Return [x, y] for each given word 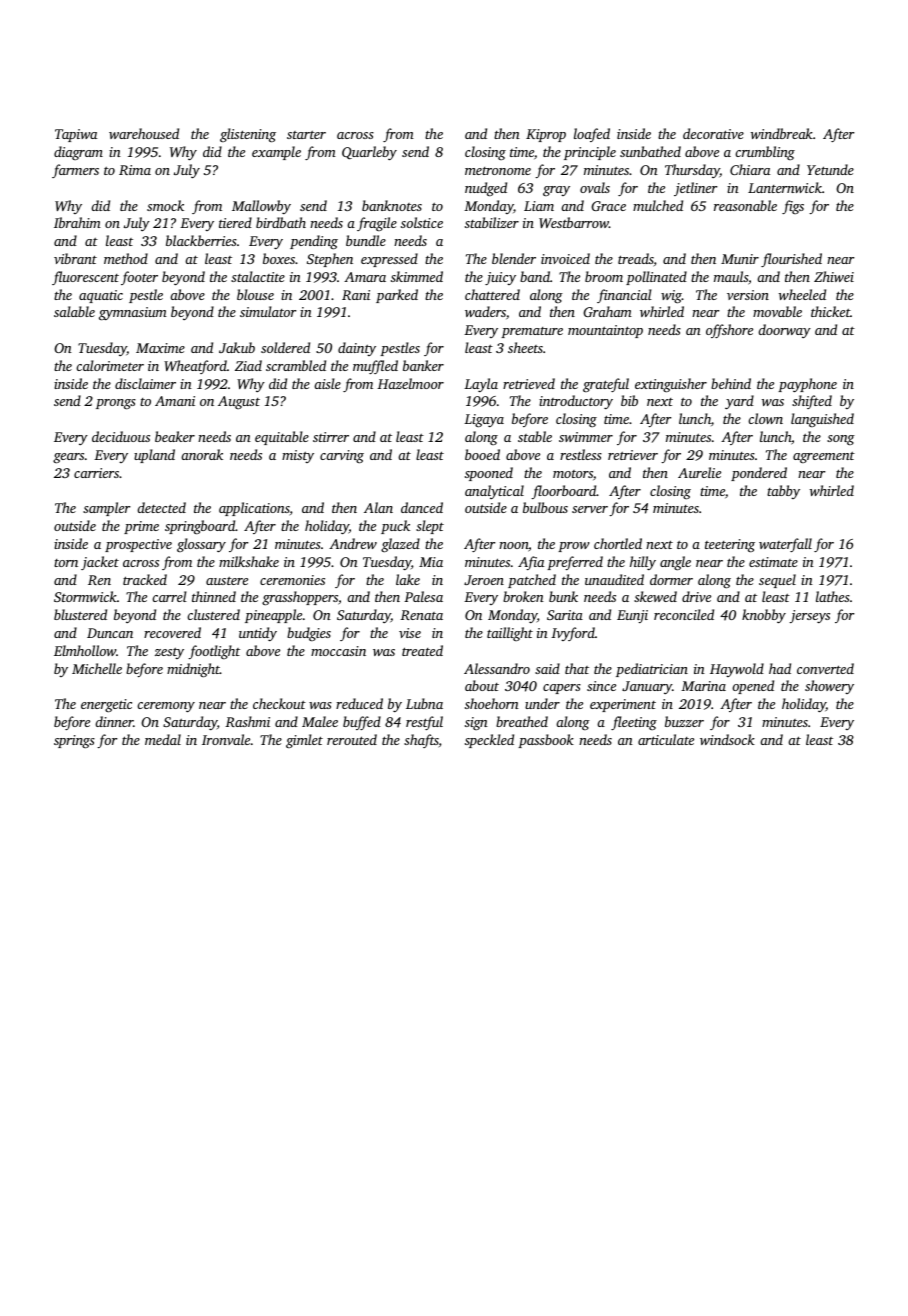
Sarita [565, 615]
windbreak [782, 133]
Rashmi [247, 721]
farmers [75, 171]
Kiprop [546, 135]
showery [829, 687]
